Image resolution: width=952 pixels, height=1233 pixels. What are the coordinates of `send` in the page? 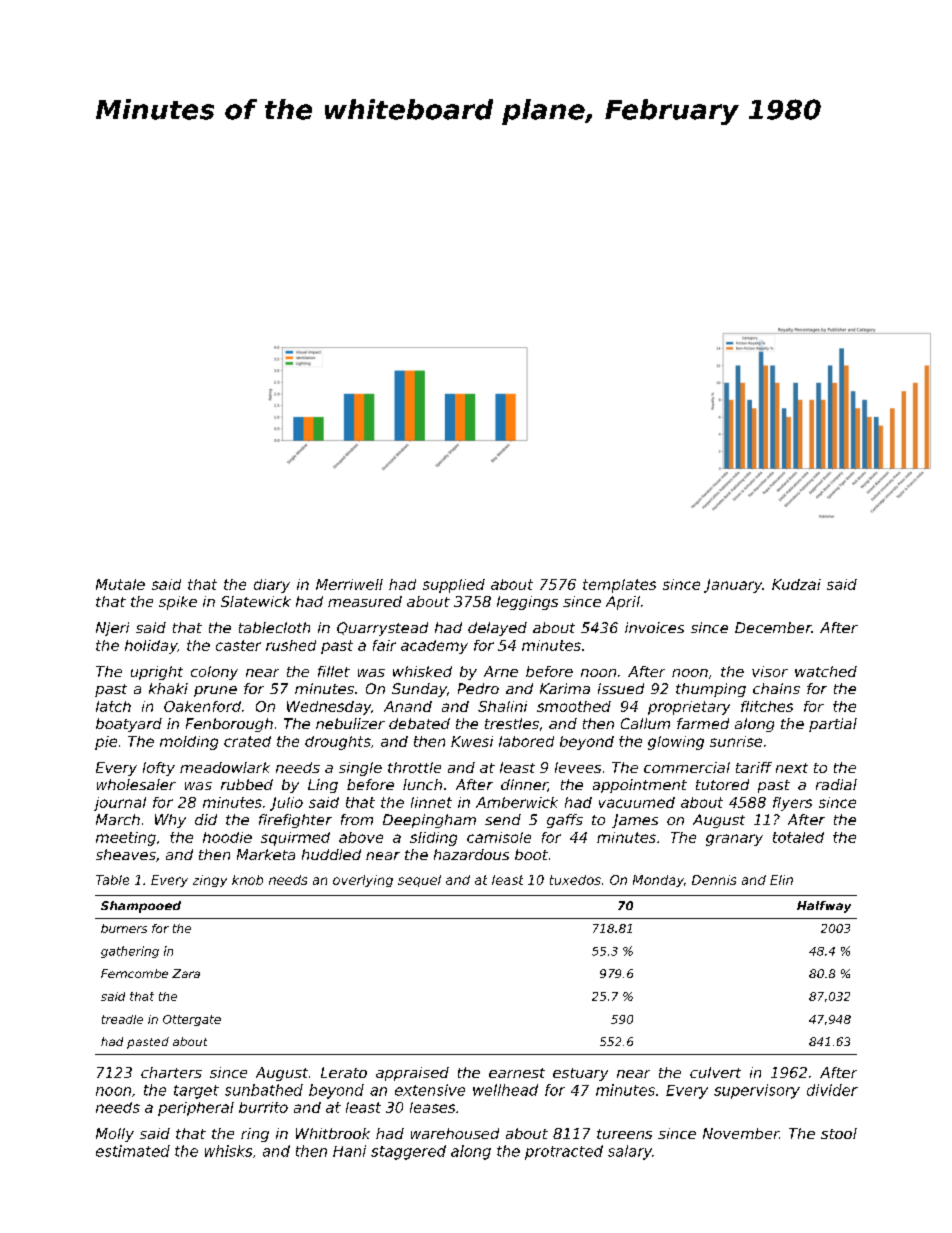 It's located at (503, 819).
